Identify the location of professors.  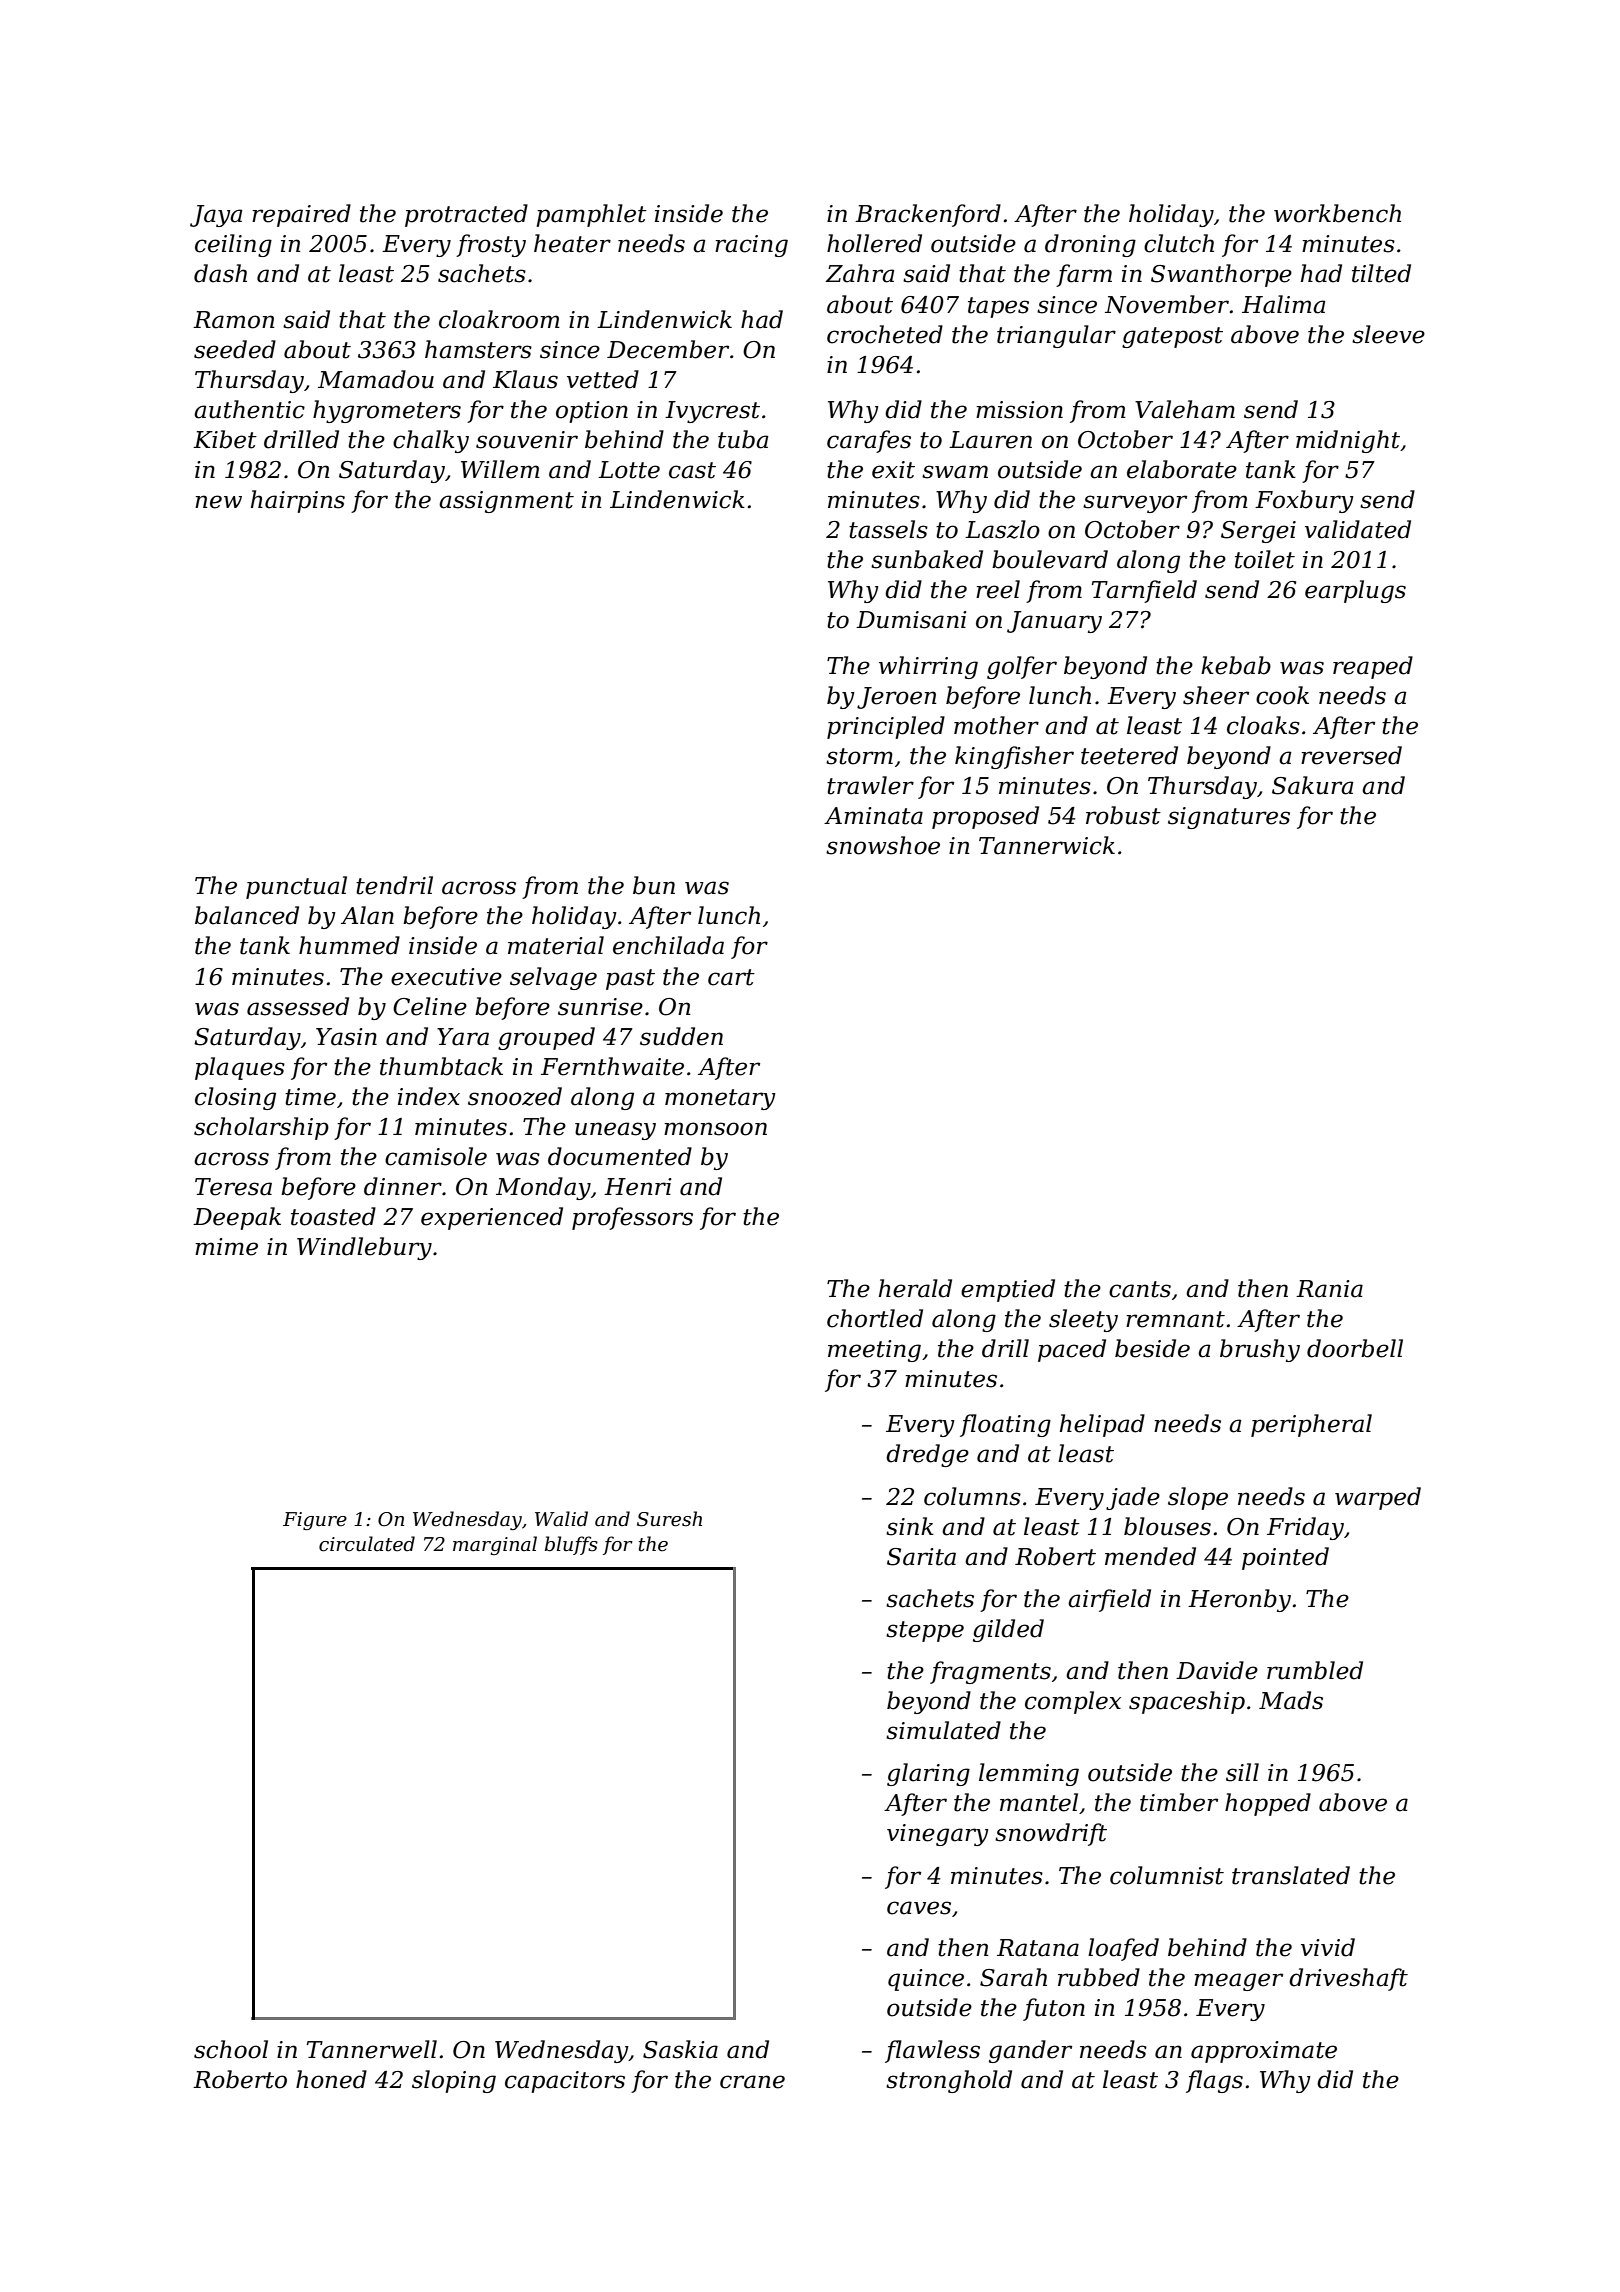
(632, 1218).
